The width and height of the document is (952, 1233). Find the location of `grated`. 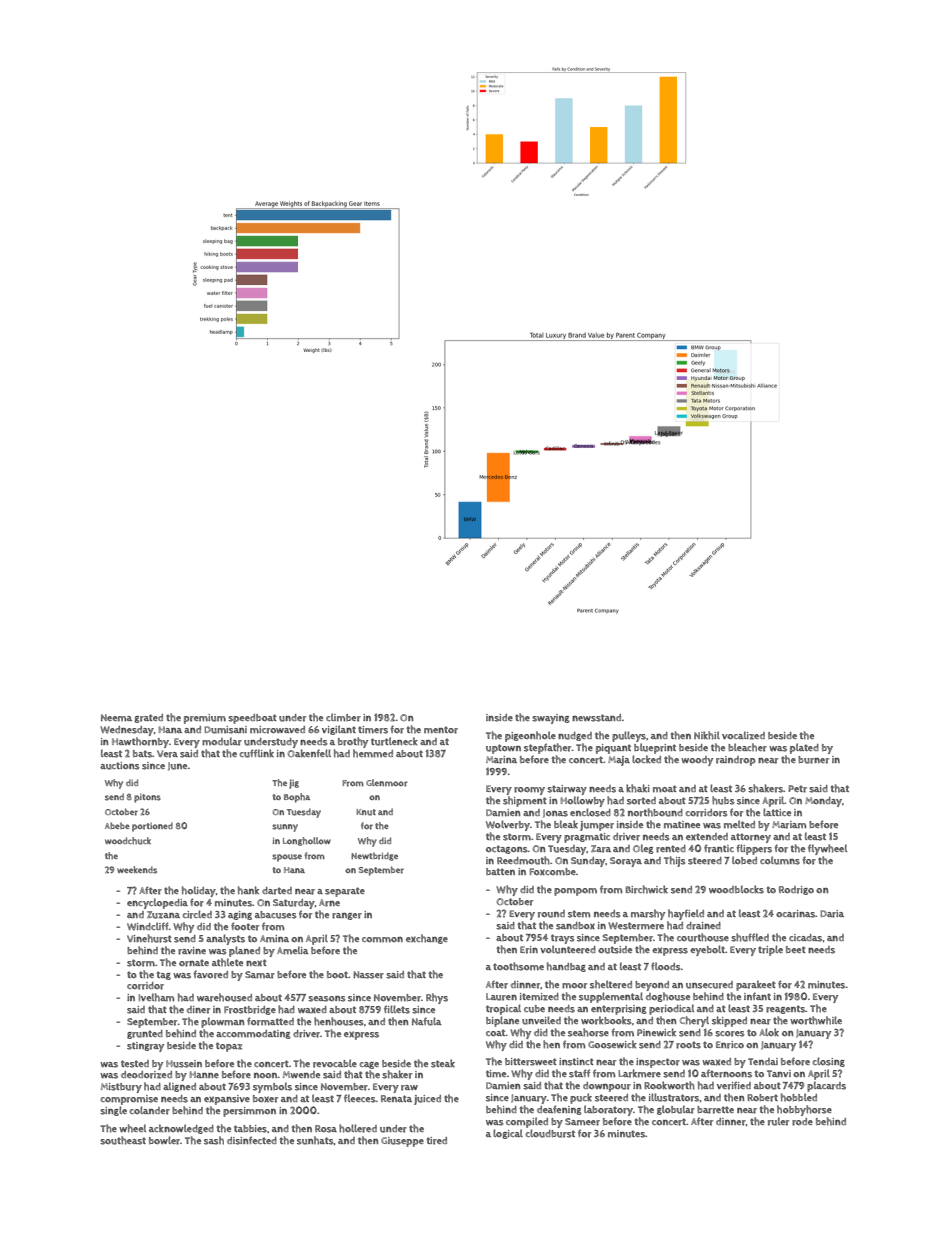

grated is located at coordinates (148, 718).
